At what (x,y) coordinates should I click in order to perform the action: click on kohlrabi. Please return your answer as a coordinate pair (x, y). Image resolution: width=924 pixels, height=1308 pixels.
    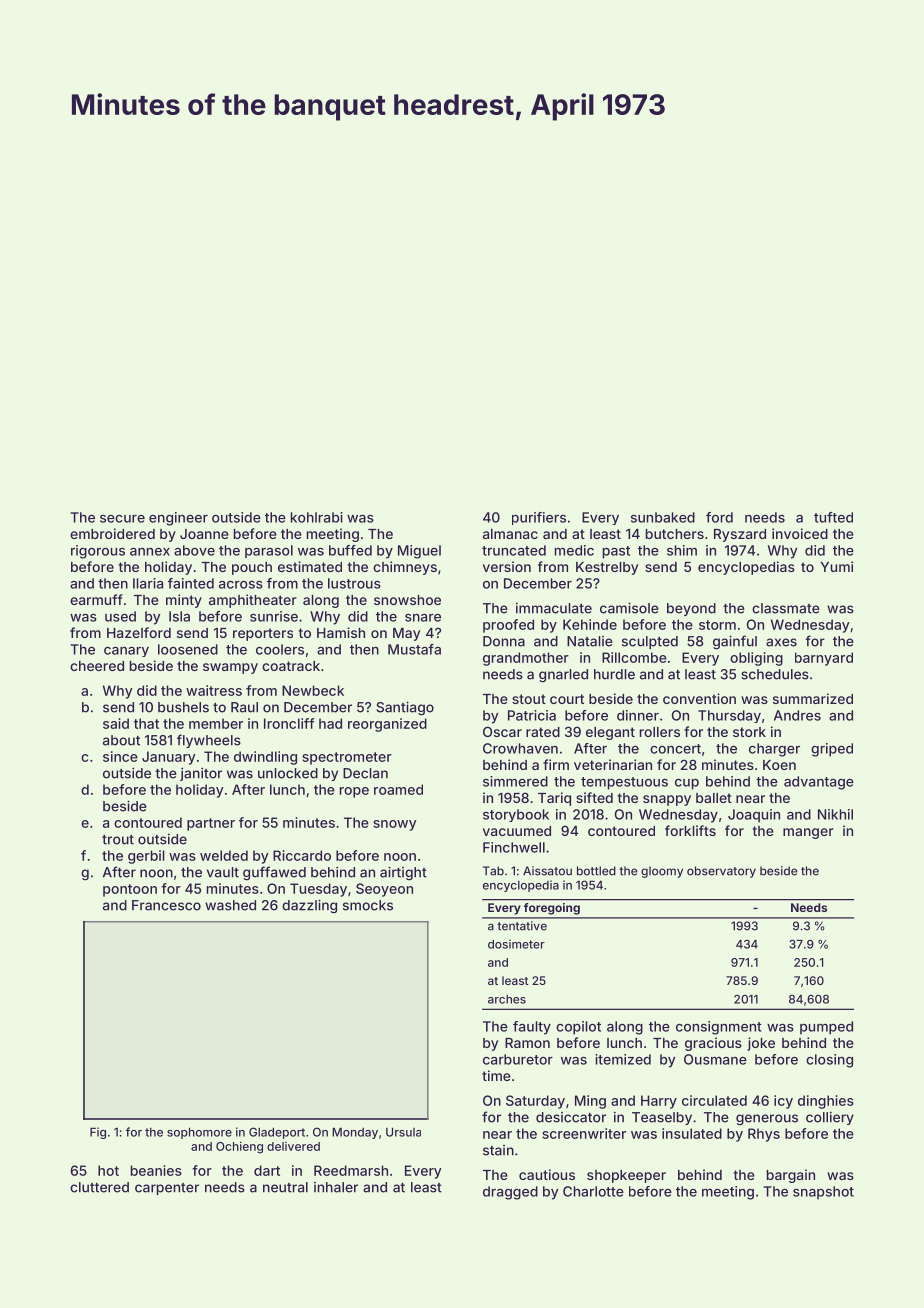
    Looking at the image, I should click on (317, 517).
